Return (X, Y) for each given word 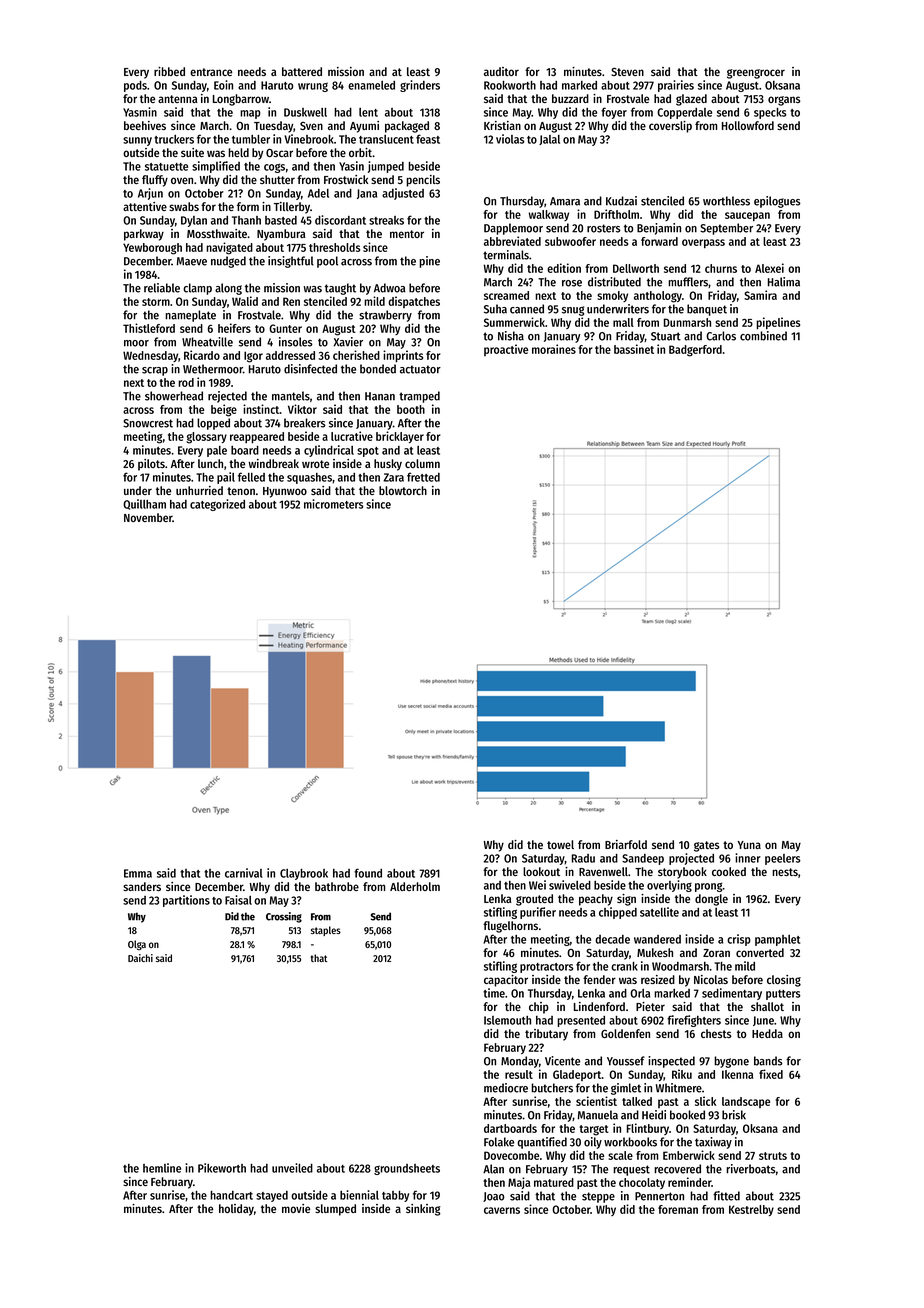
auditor (501, 71)
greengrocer (756, 74)
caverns (502, 1210)
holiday (236, 1210)
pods (135, 86)
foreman (678, 1209)
